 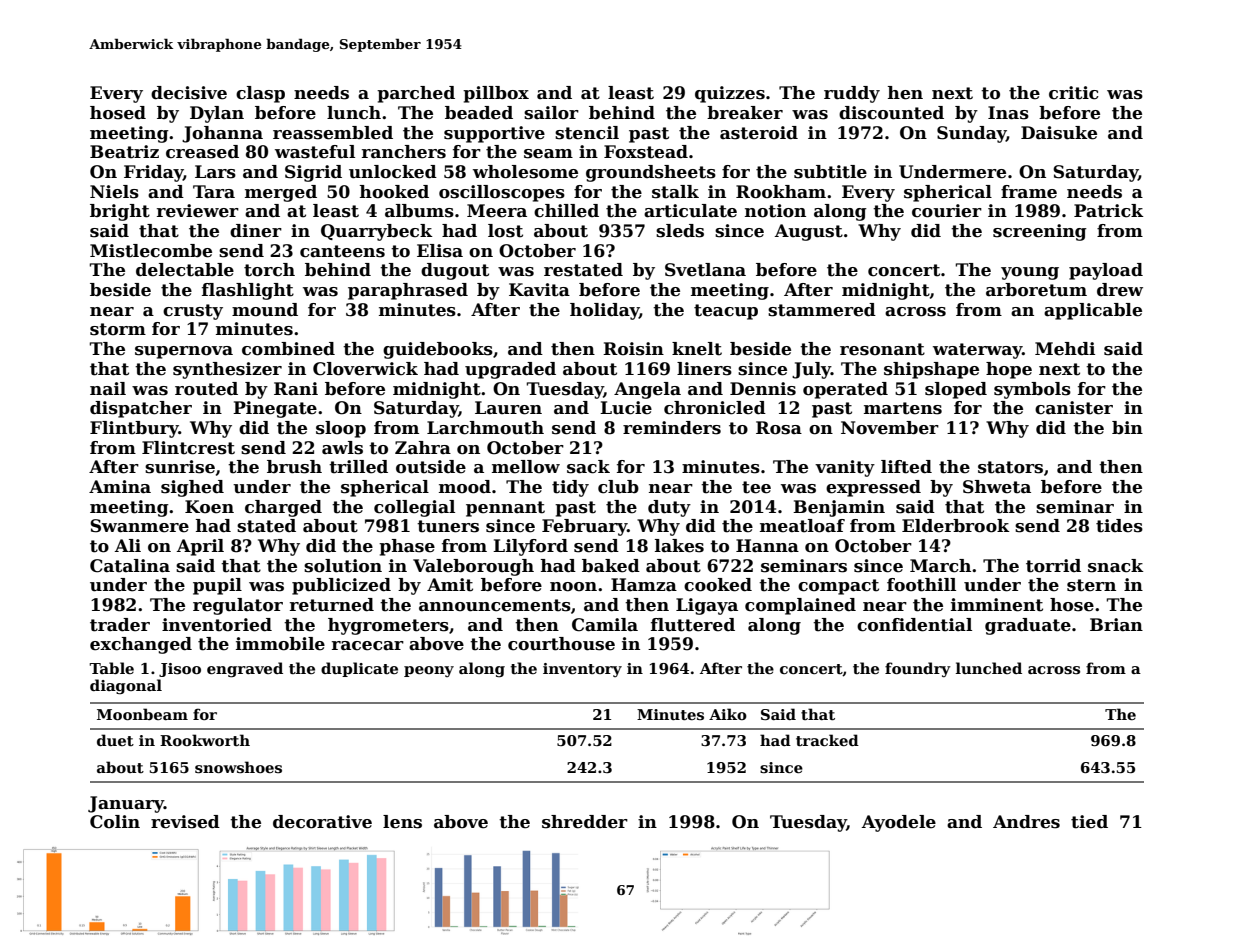 What do you see at coordinates (852, 94) in the screenshot?
I see `ruddy` at bounding box center [852, 94].
